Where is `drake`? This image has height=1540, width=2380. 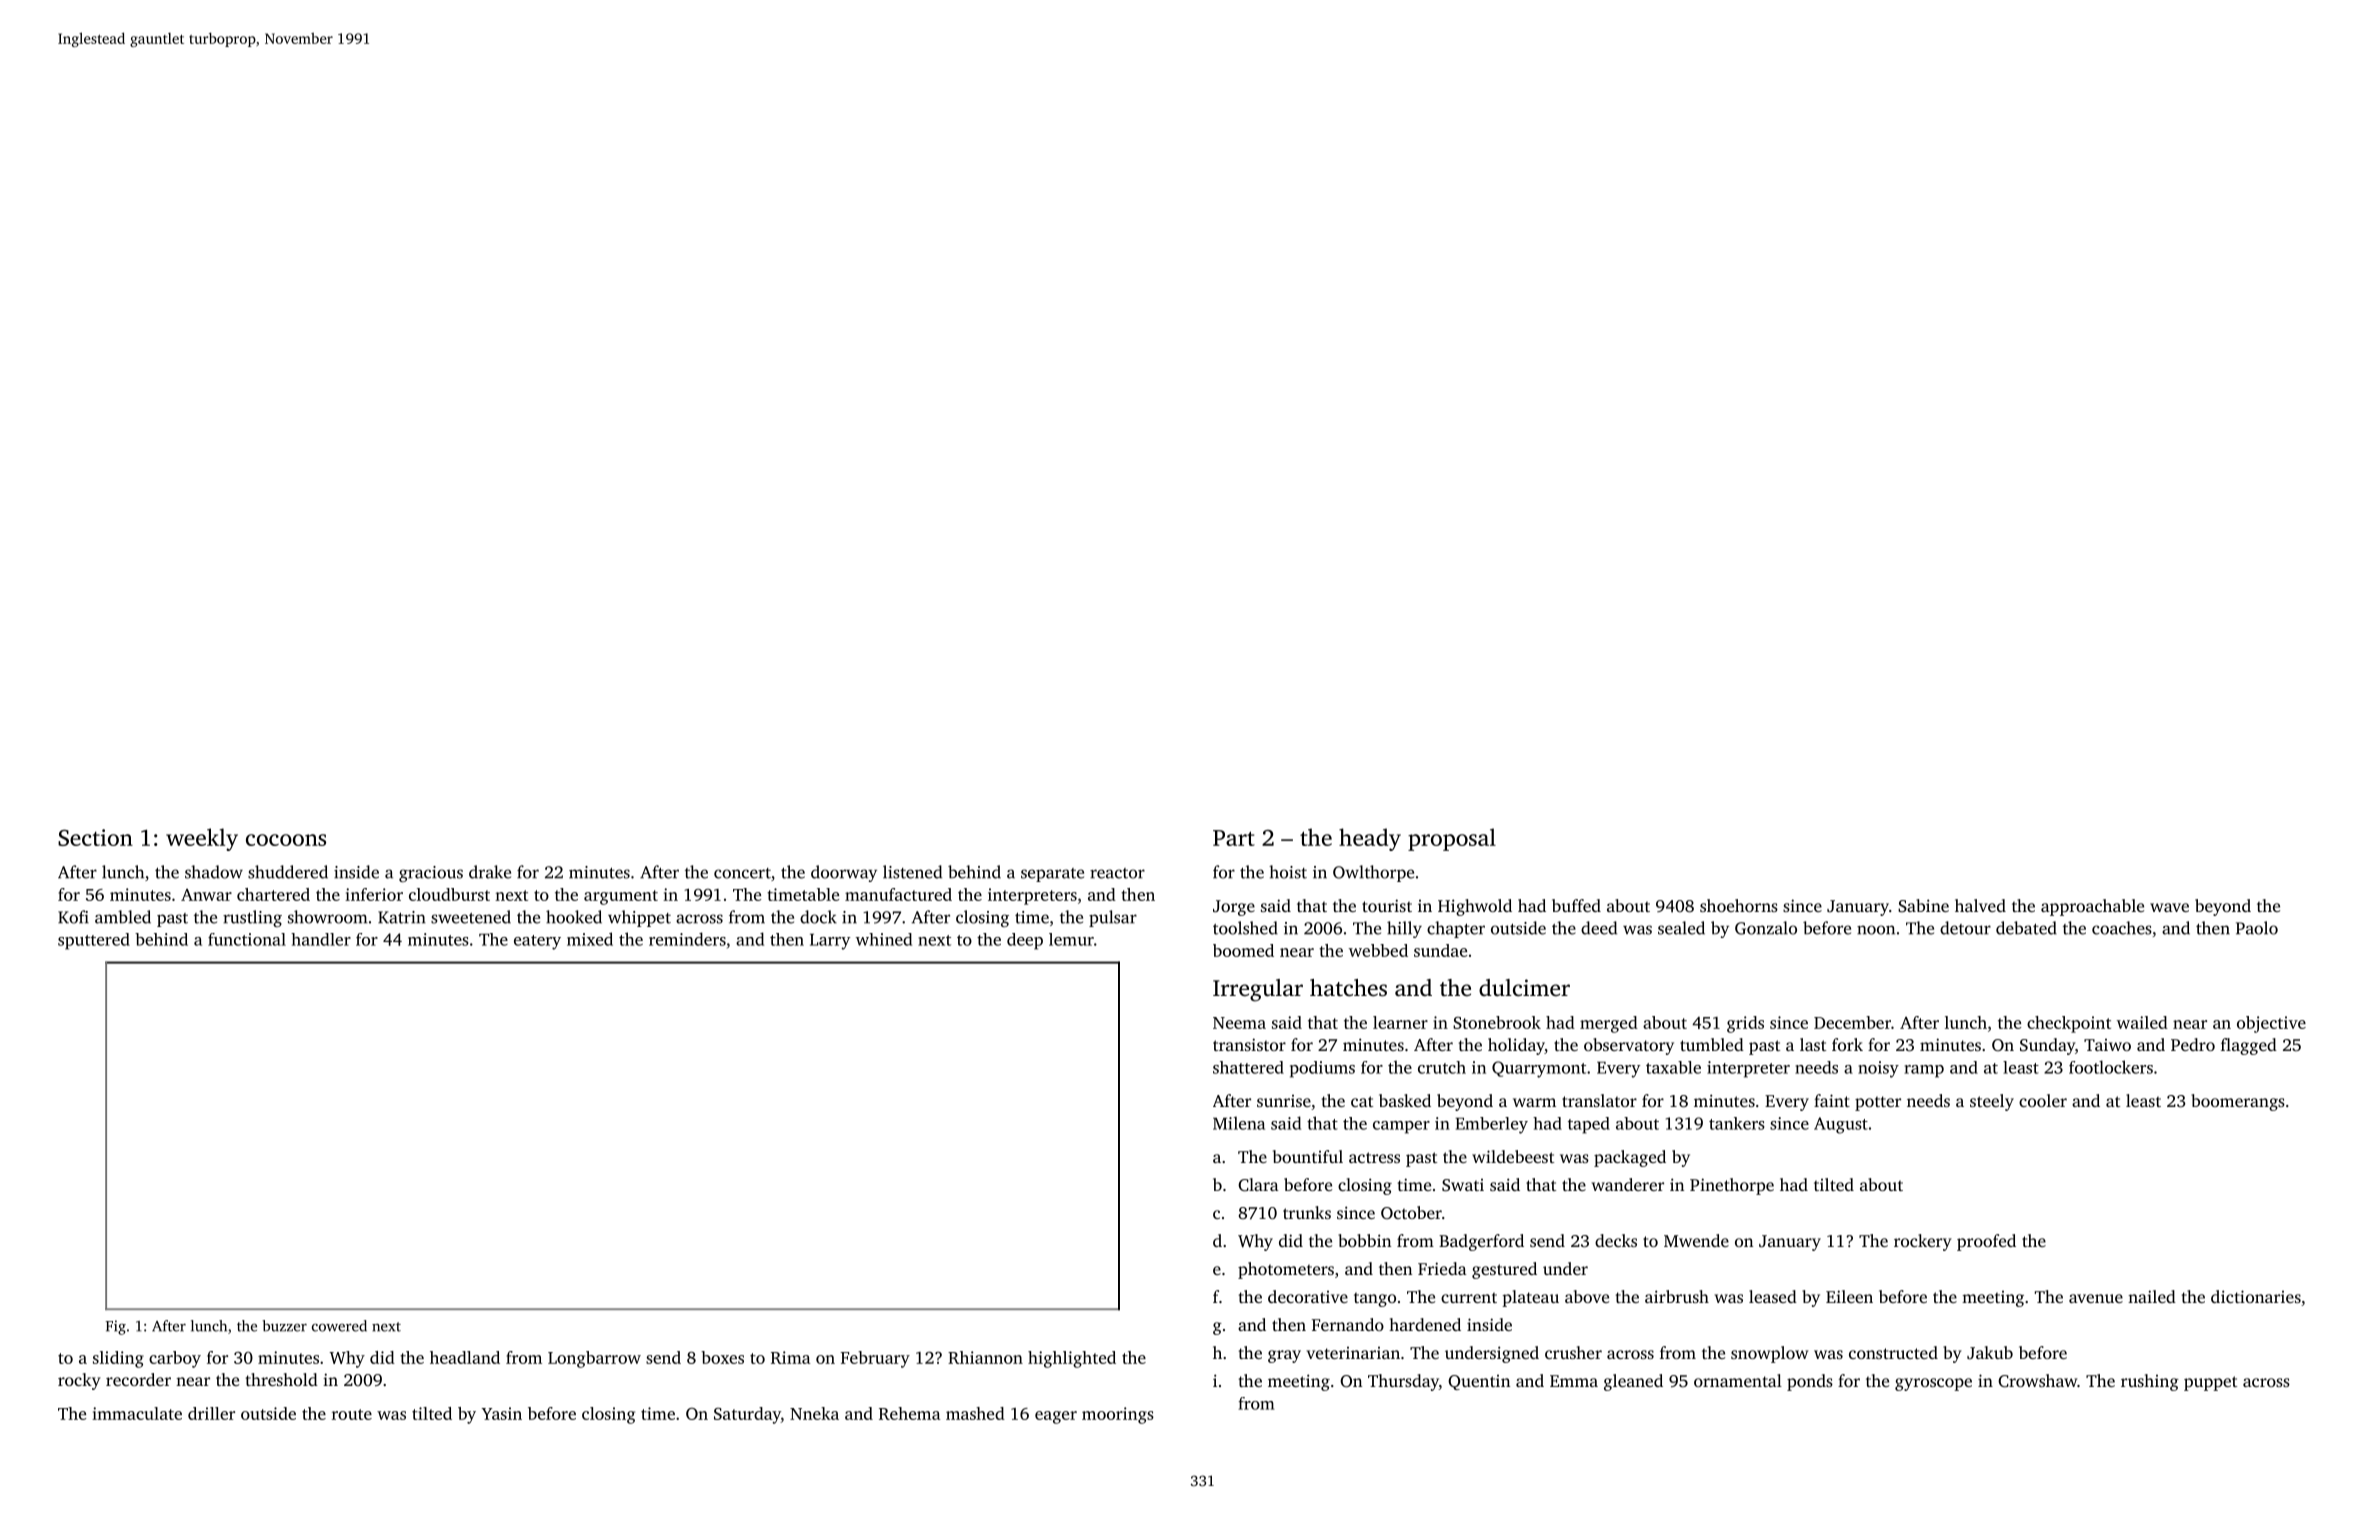
drake is located at coordinates (490, 872).
